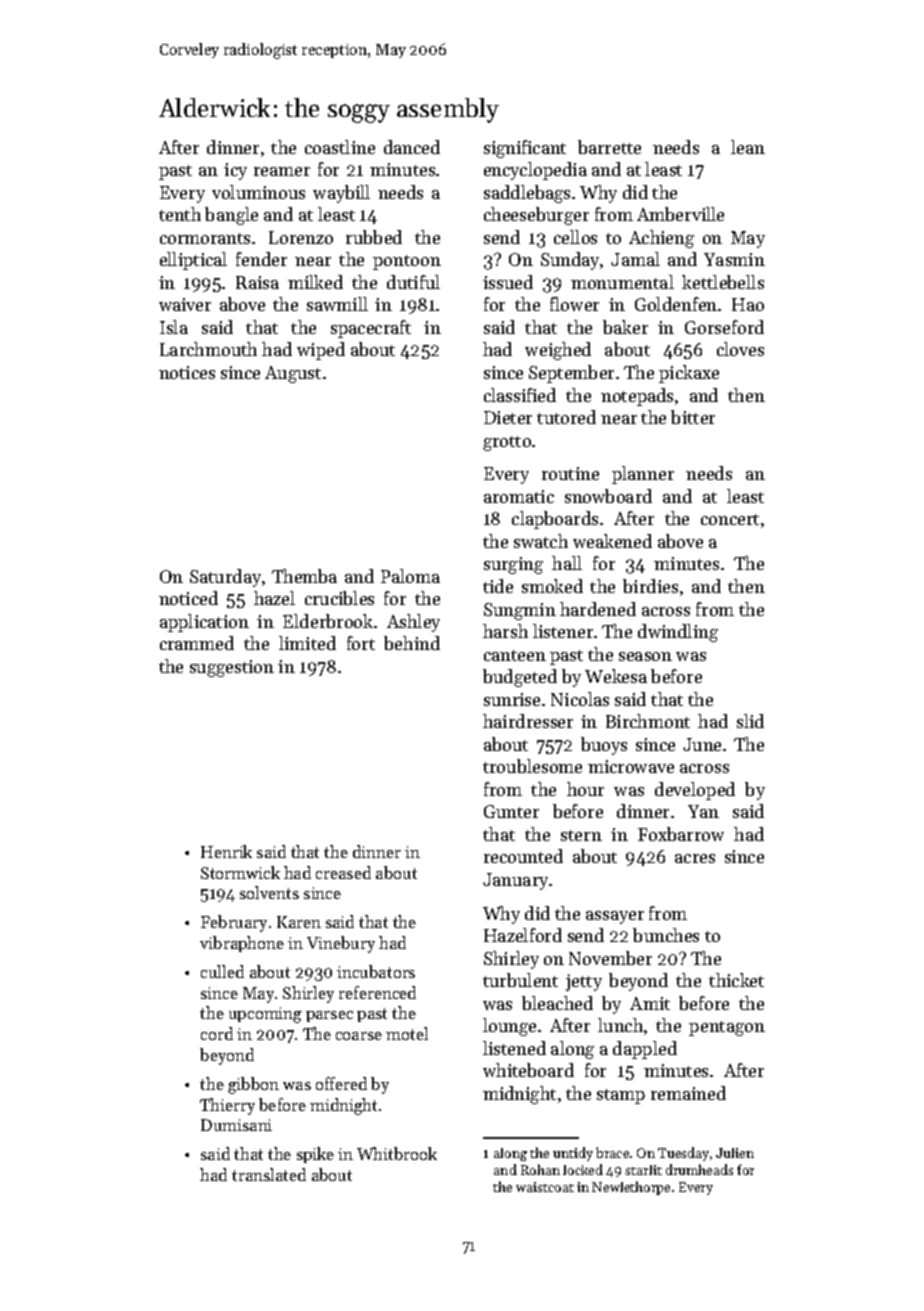  Describe the element at coordinates (187, 372) in the document. I see `notices` at that location.
